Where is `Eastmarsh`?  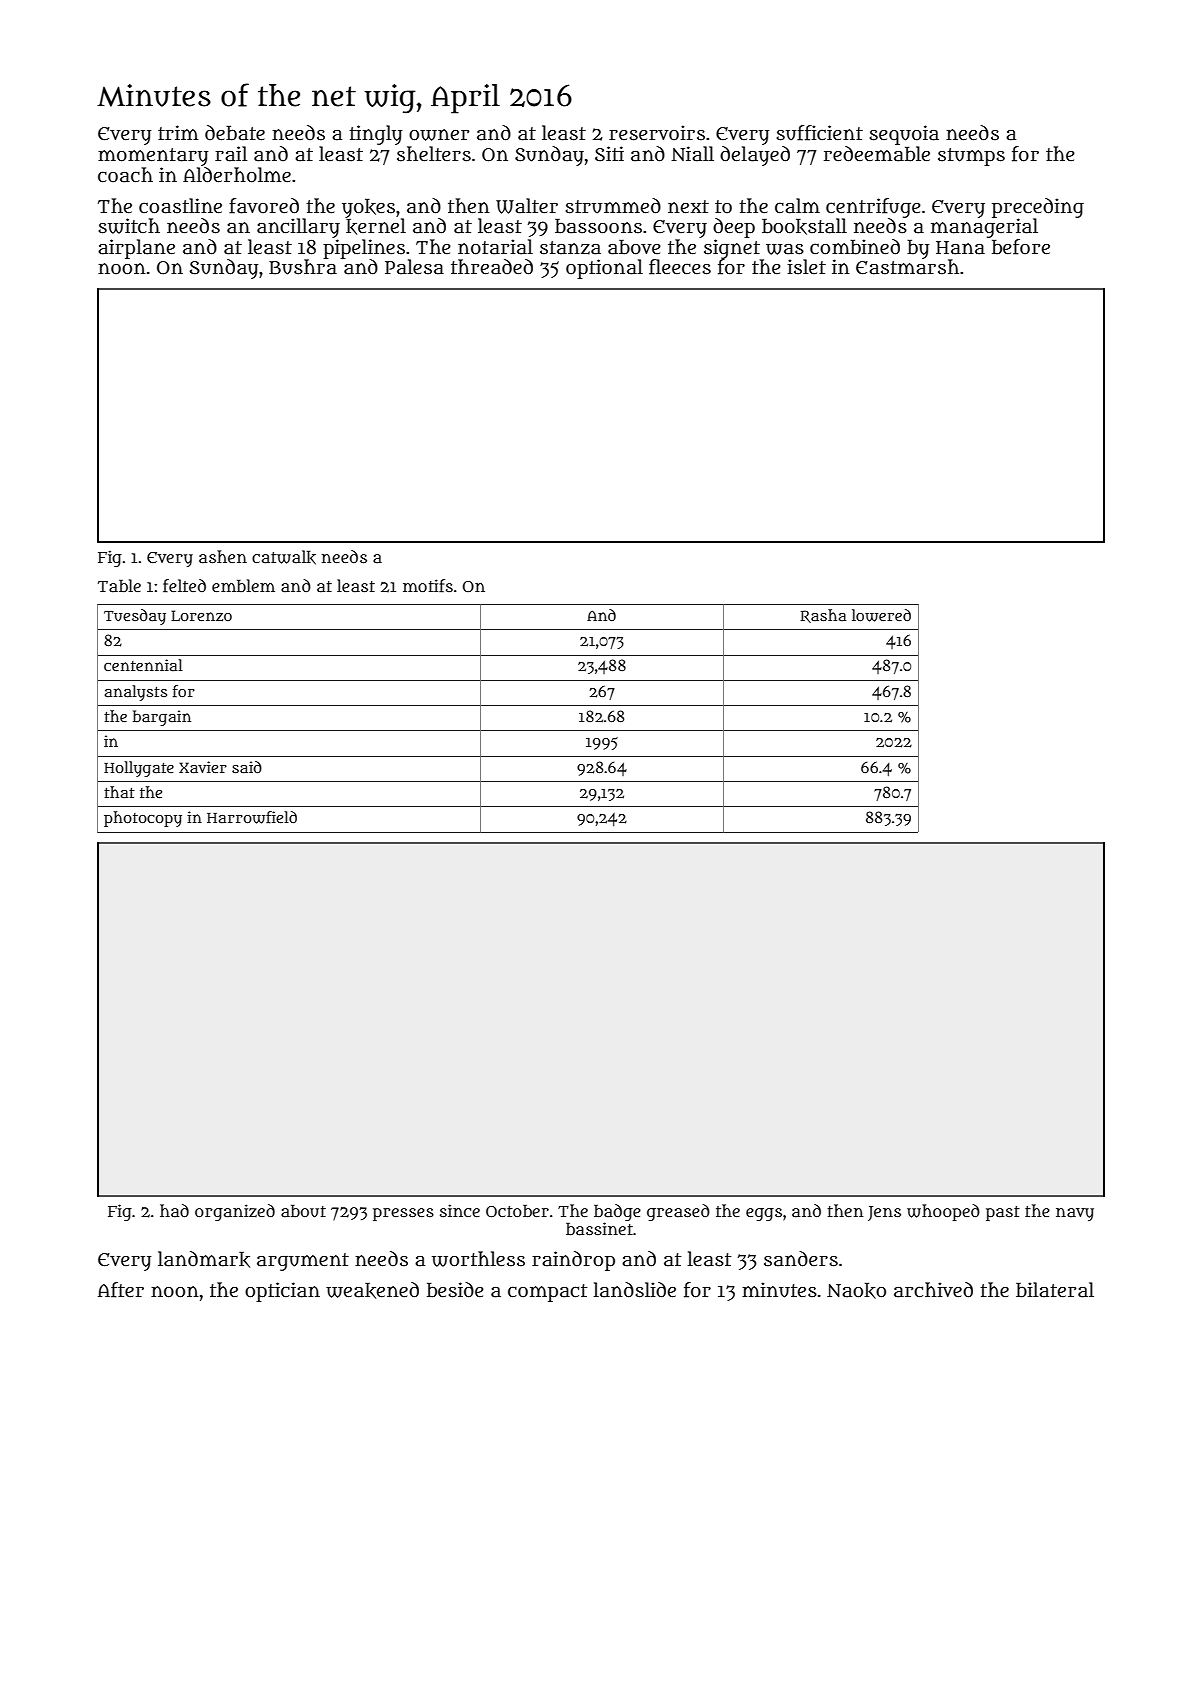
Eastmarsh is located at coordinates (907, 267).
